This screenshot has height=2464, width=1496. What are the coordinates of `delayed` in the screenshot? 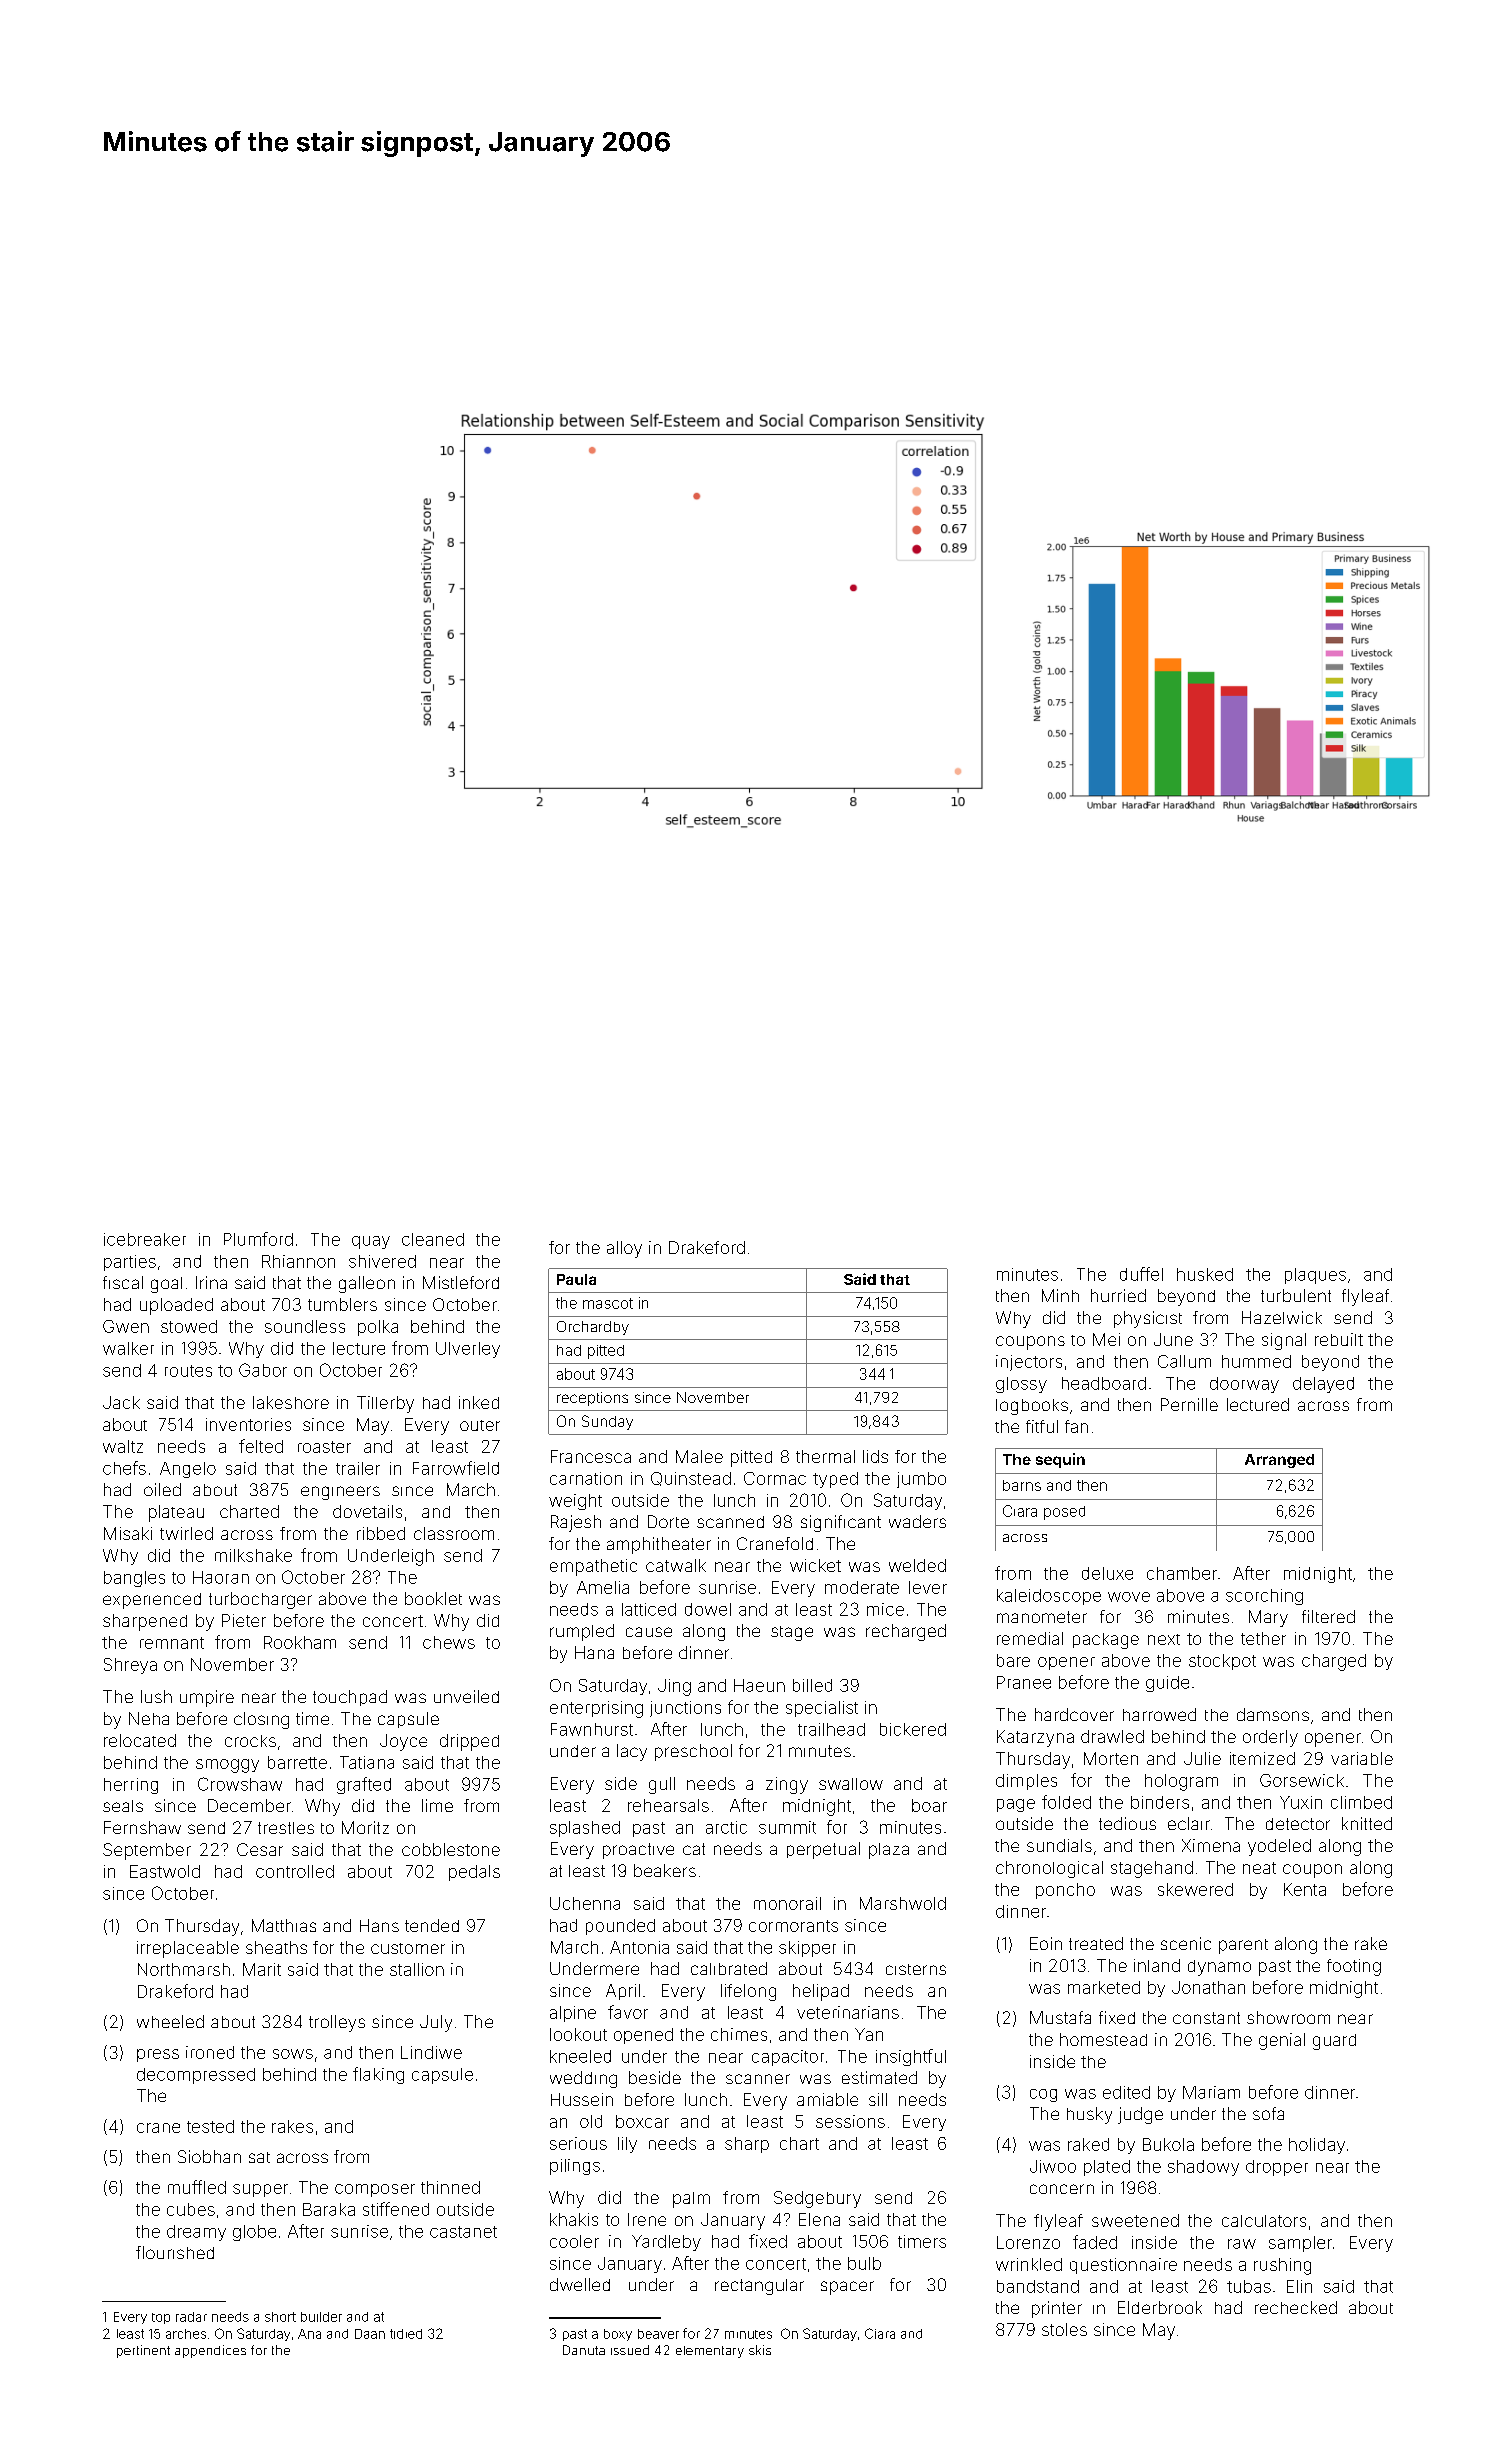 It's located at (1323, 1385).
